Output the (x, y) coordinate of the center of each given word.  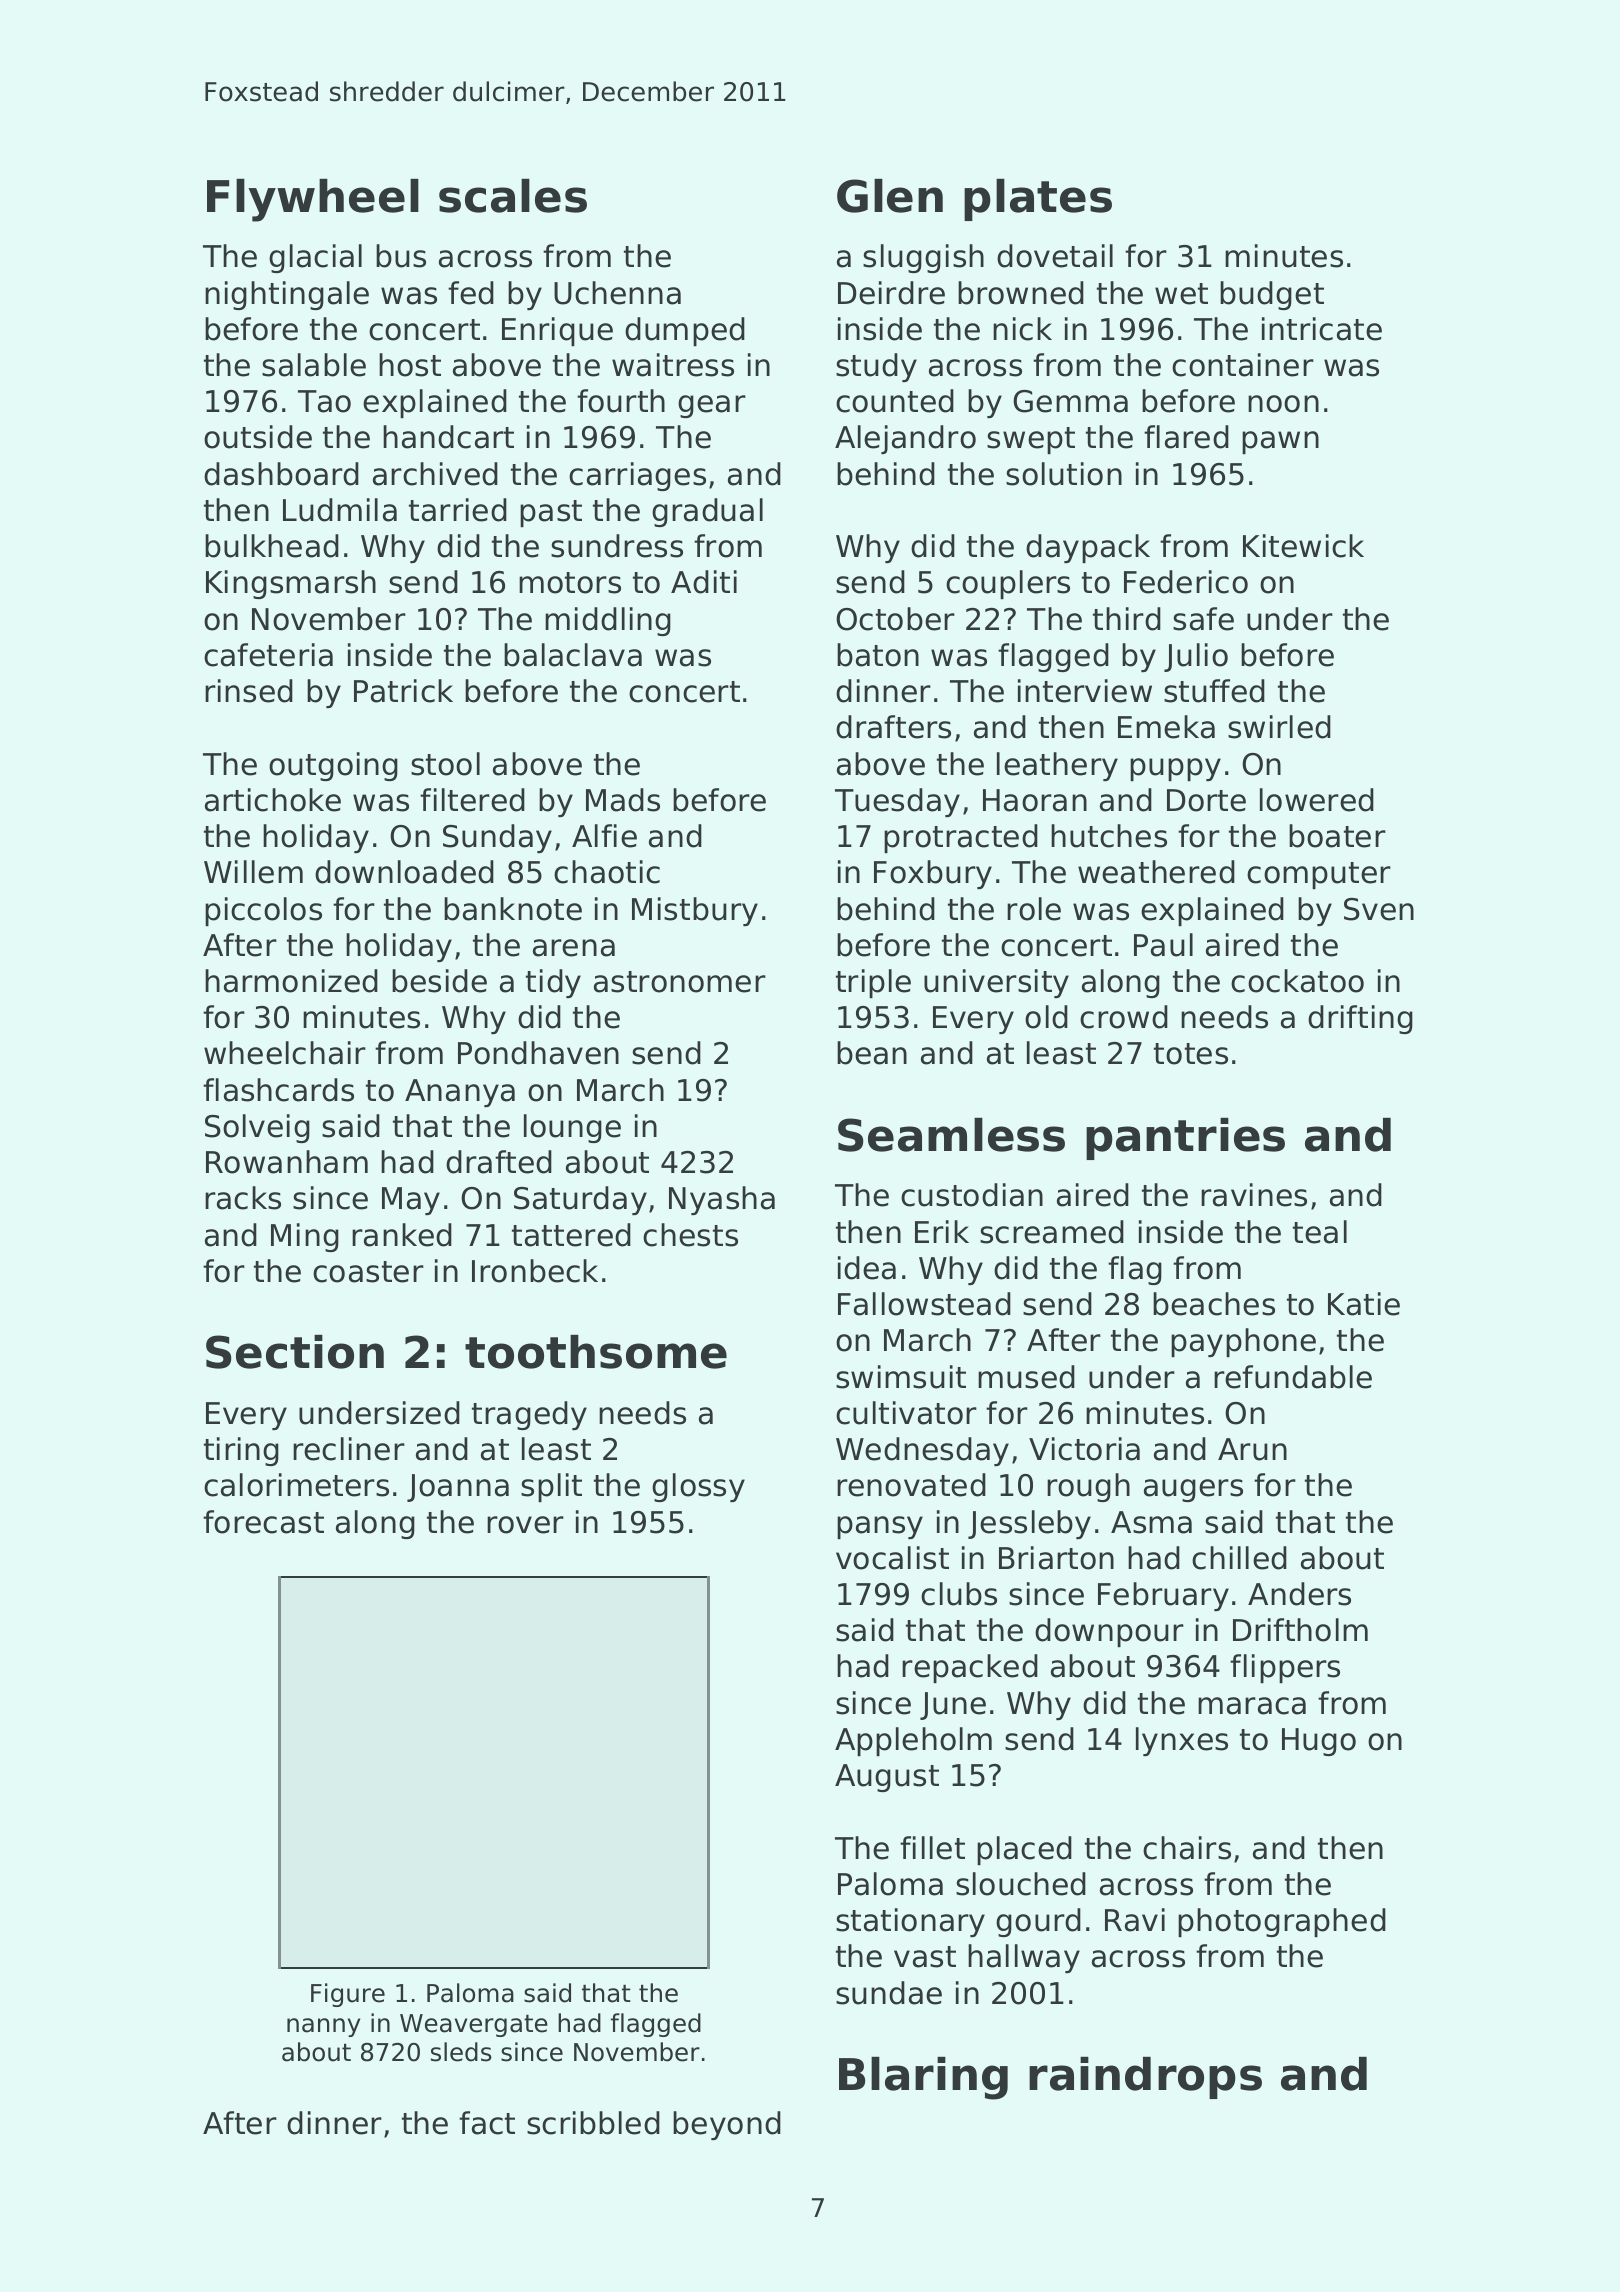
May (411, 1201)
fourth (621, 401)
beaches (1214, 1304)
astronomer (680, 982)
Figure (348, 1995)
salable (314, 365)
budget (1272, 295)
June (953, 1706)
